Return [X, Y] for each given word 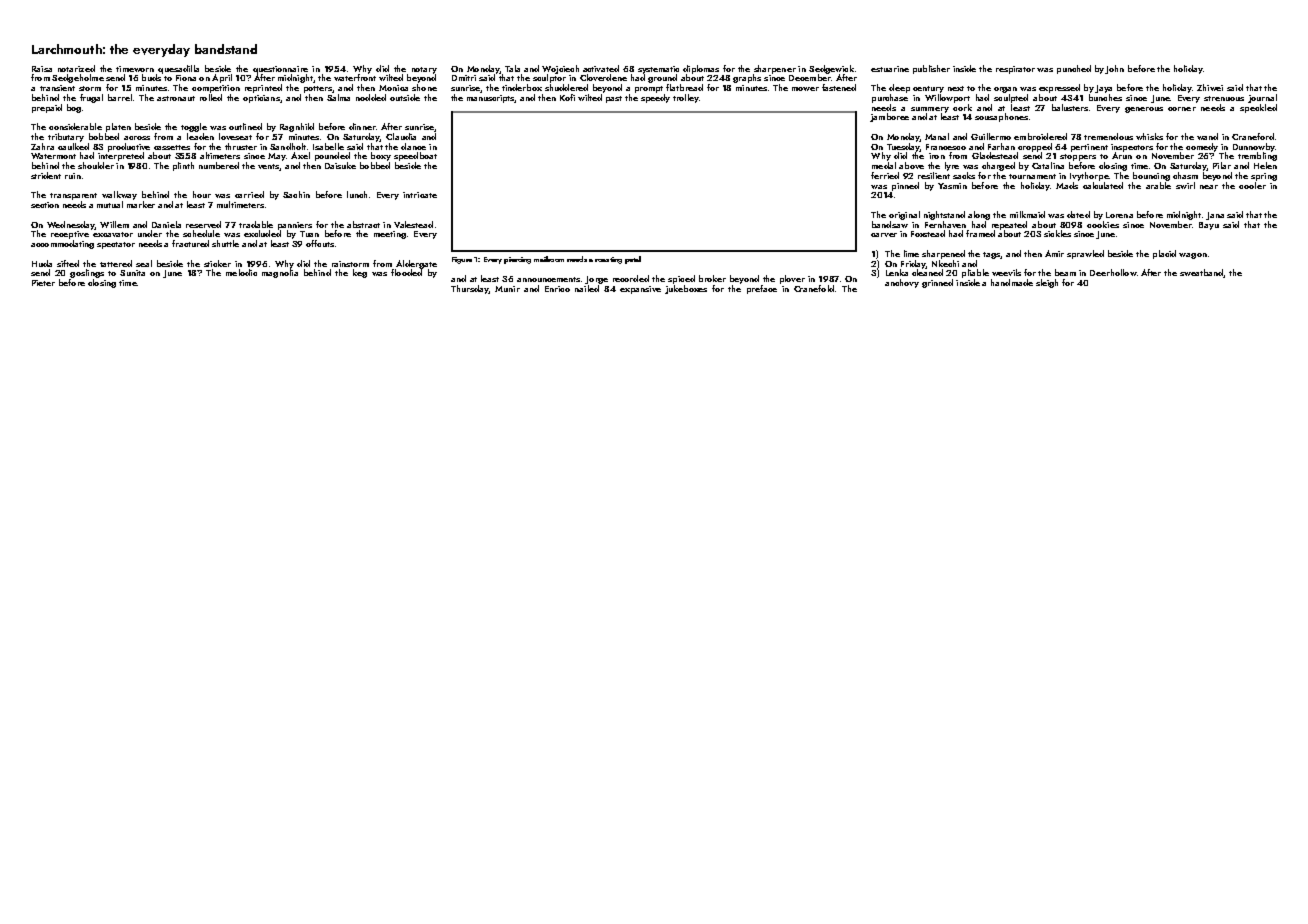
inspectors [1132, 148]
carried [249, 194]
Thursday [469, 289]
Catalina [1048, 165]
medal [884, 165]
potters [318, 89]
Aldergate [416, 264]
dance [413, 146]
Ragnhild [297, 127]
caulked [73, 146]
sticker [217, 263]
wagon [1193, 256]
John [1114, 69]
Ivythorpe [1089, 176]
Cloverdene [603, 77]
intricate [420, 195]
